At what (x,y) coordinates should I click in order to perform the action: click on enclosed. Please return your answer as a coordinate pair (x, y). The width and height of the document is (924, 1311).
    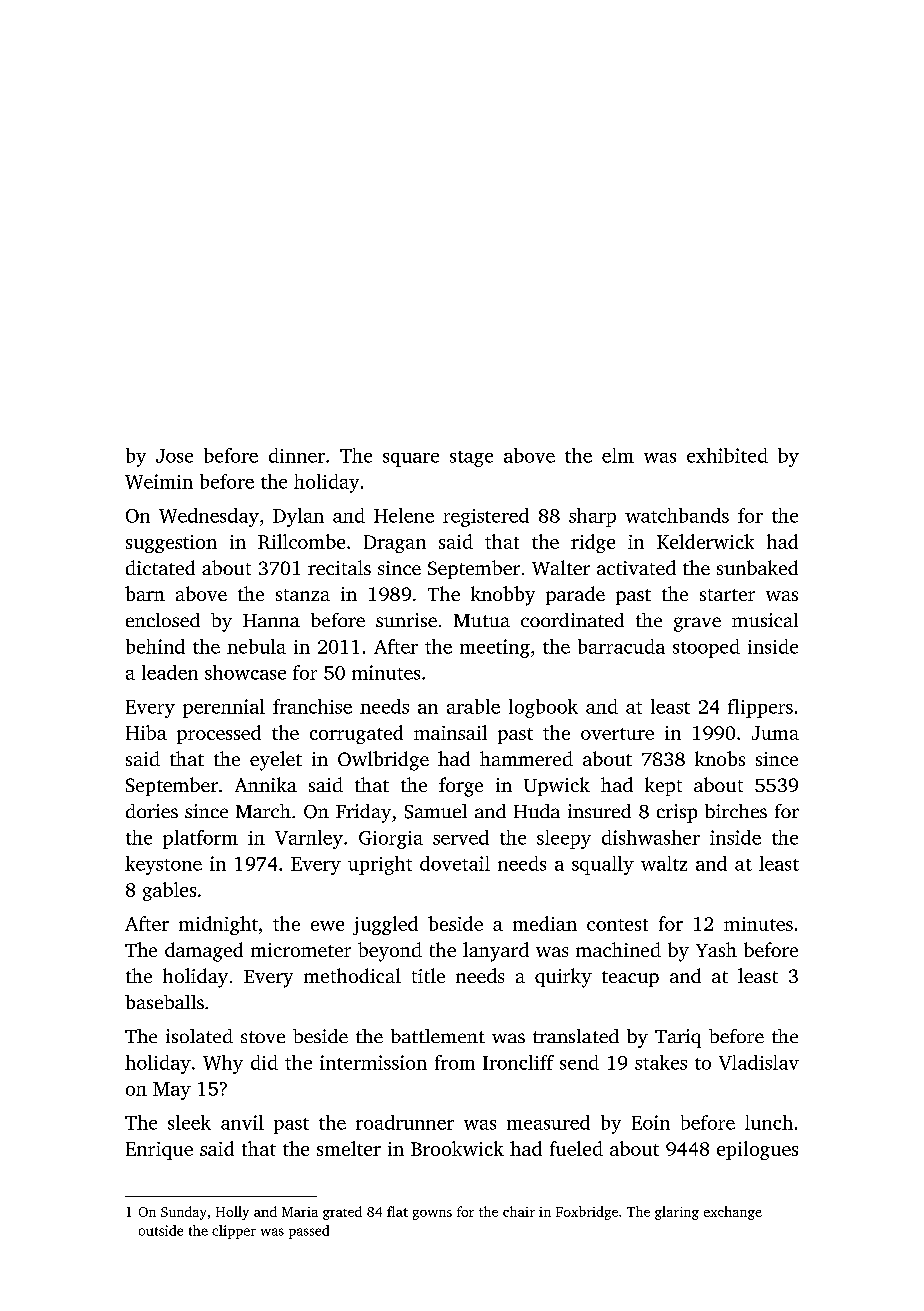
    Looking at the image, I should click on (163, 620).
